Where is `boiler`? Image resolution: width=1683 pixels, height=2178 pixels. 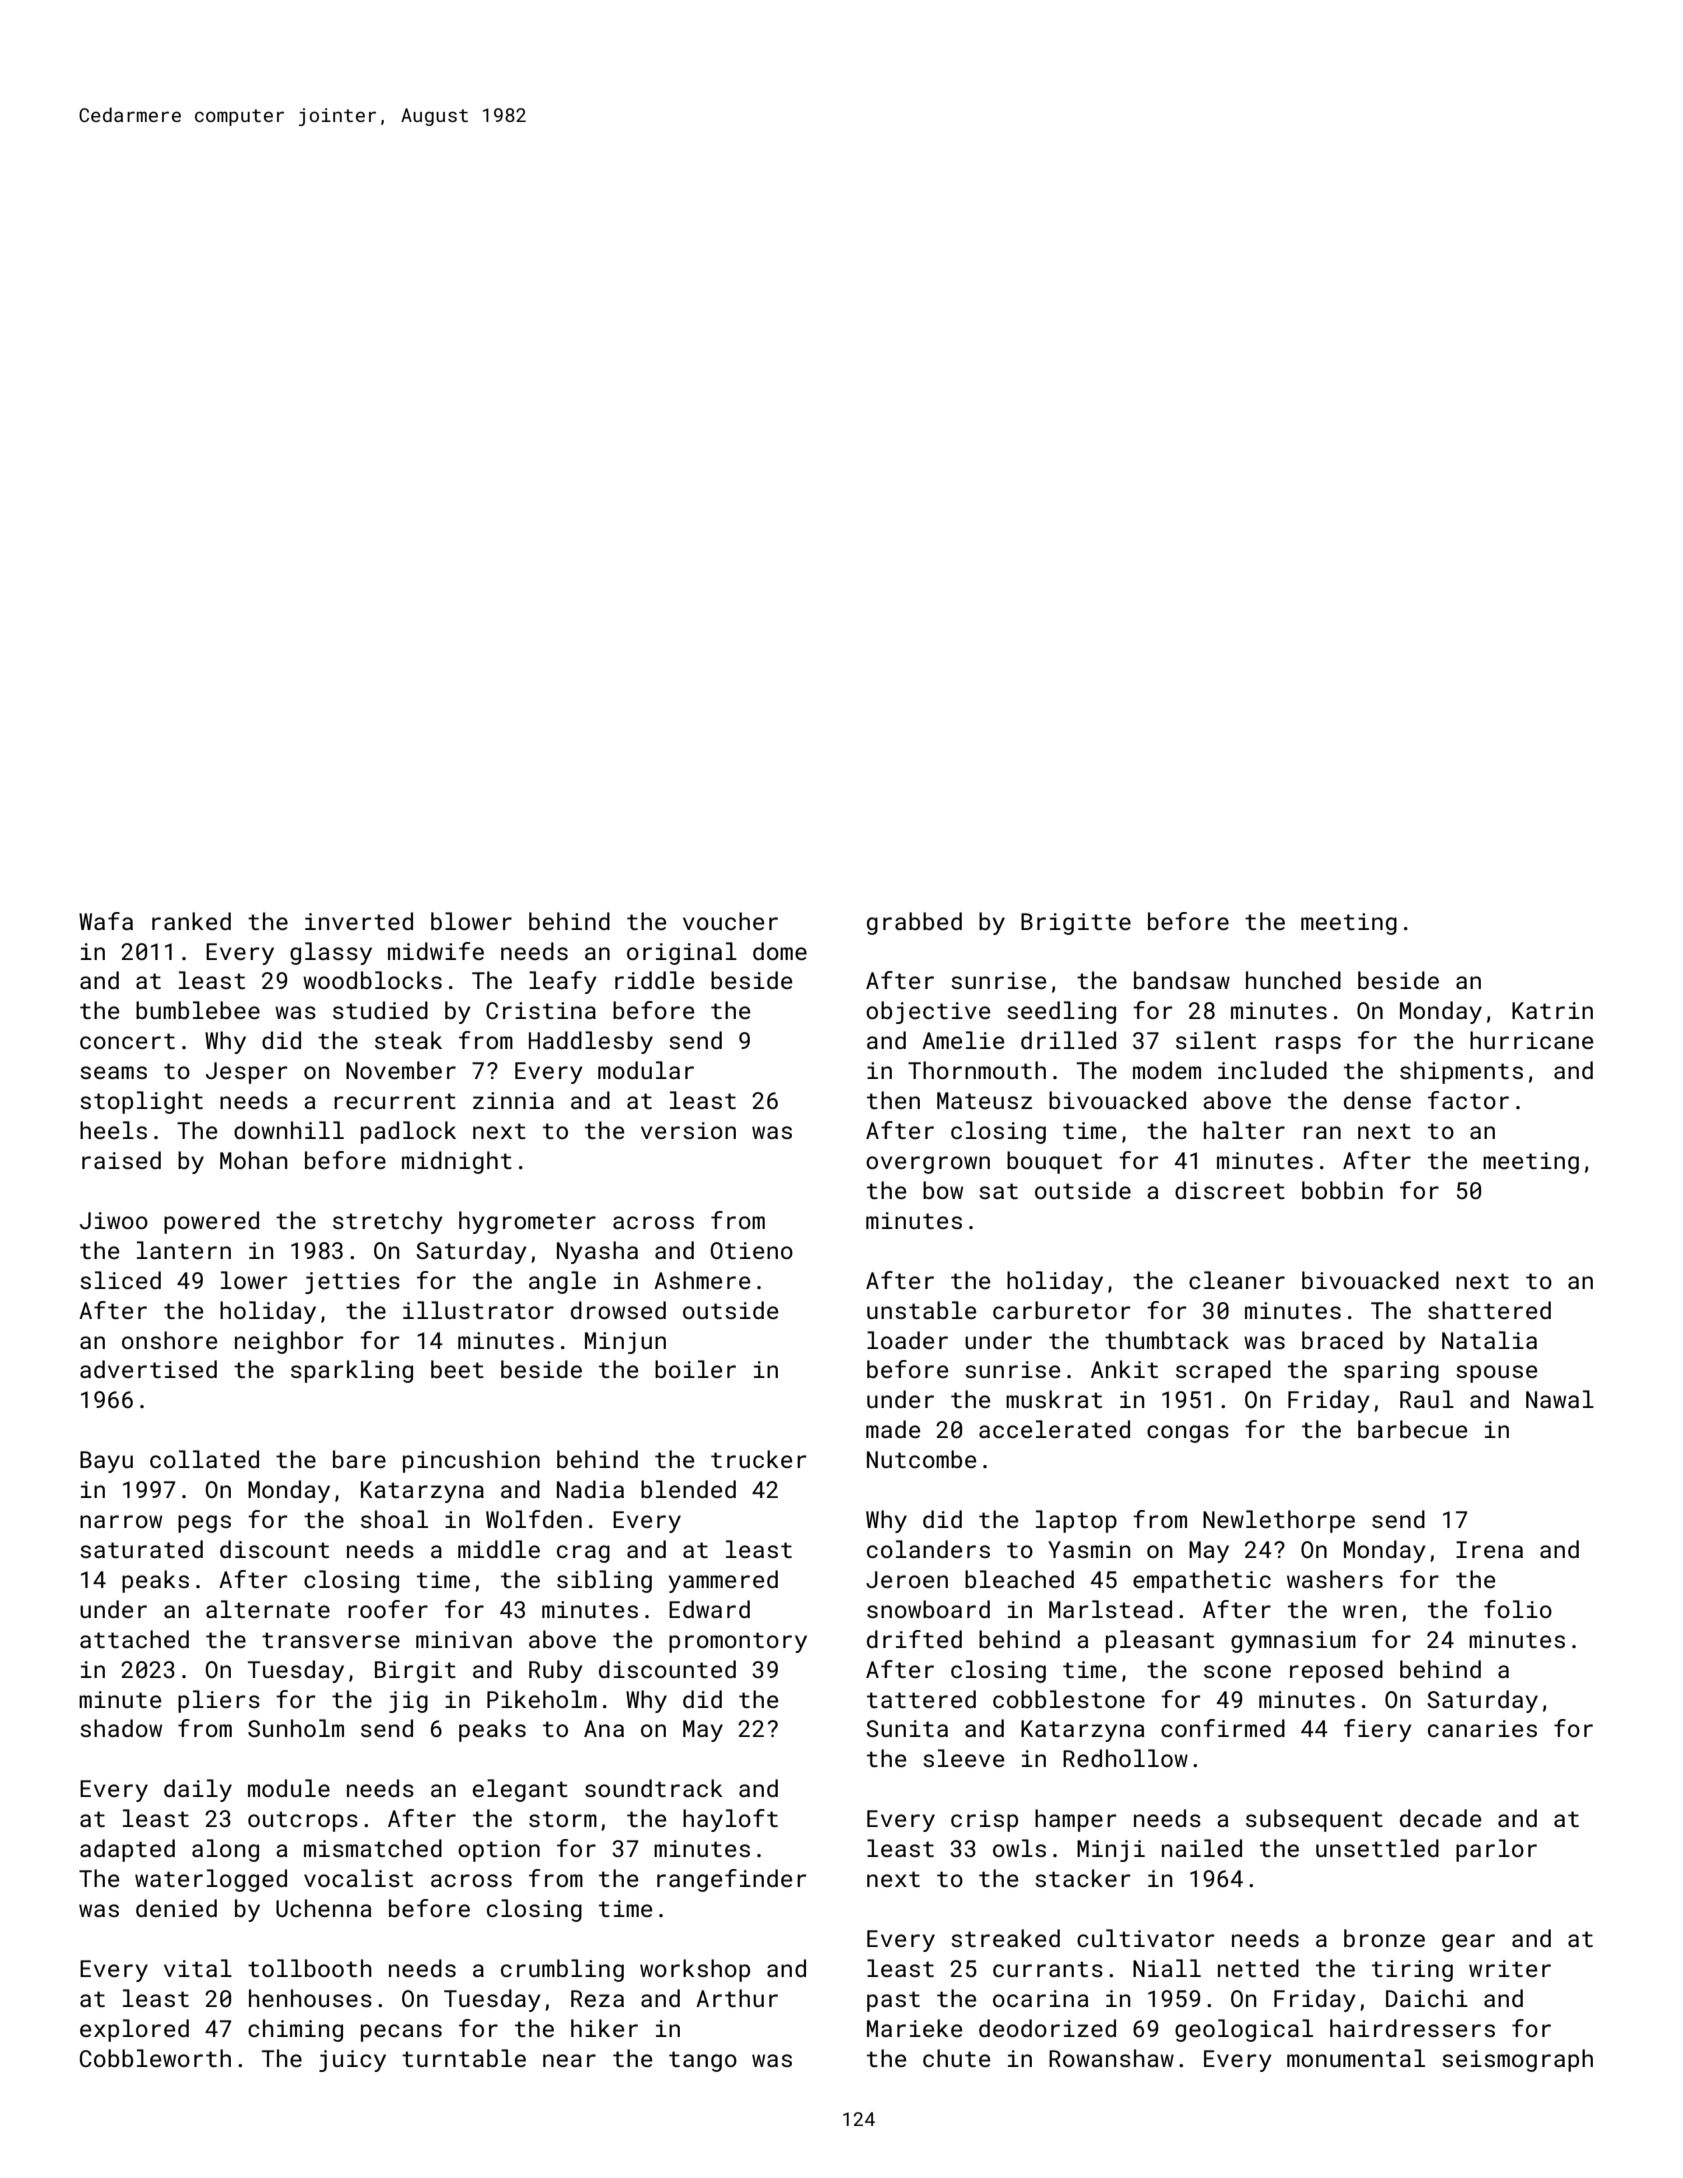 boiler is located at coordinates (695, 1369).
